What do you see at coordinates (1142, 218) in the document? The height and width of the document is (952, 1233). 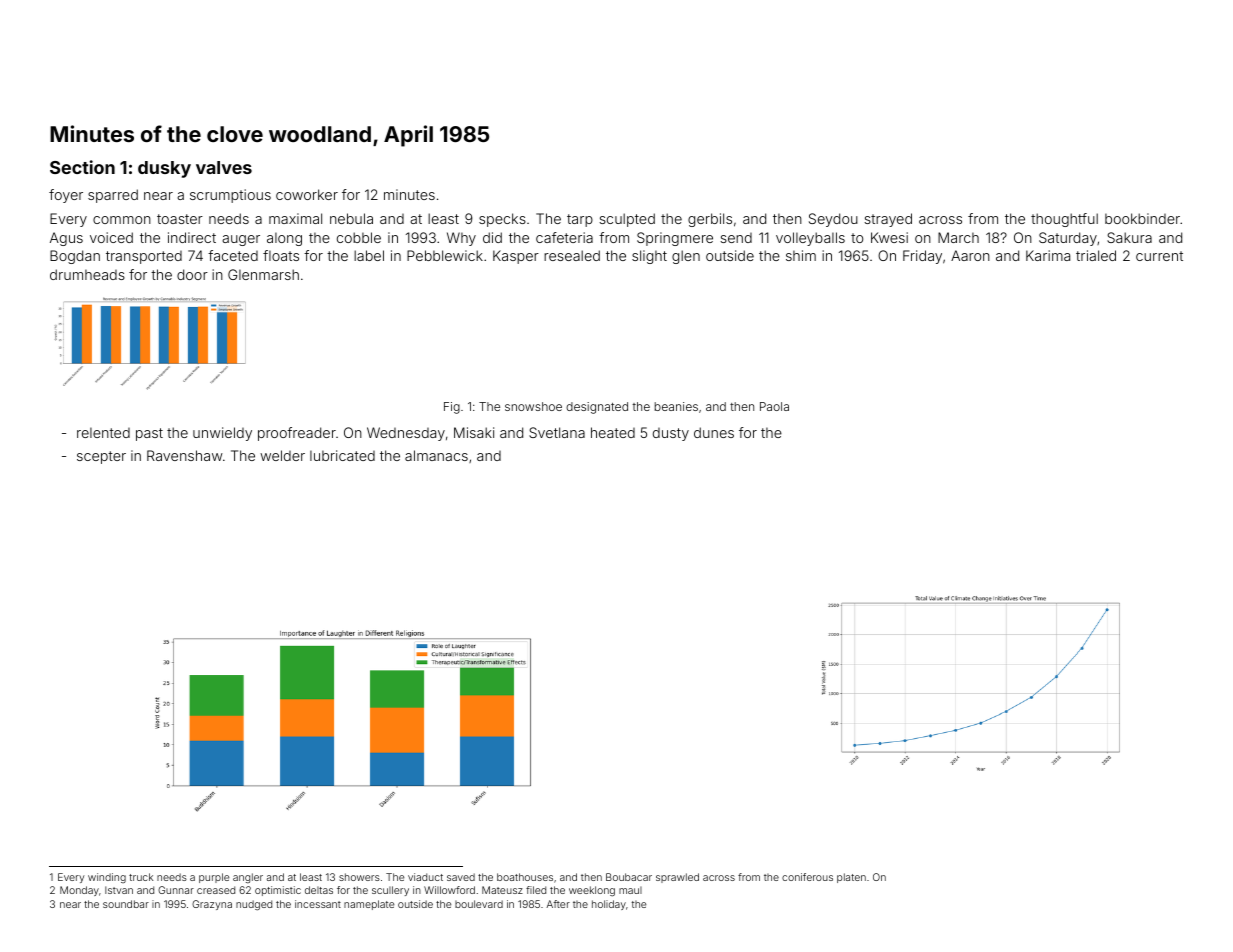 I see `bookbinder` at bounding box center [1142, 218].
